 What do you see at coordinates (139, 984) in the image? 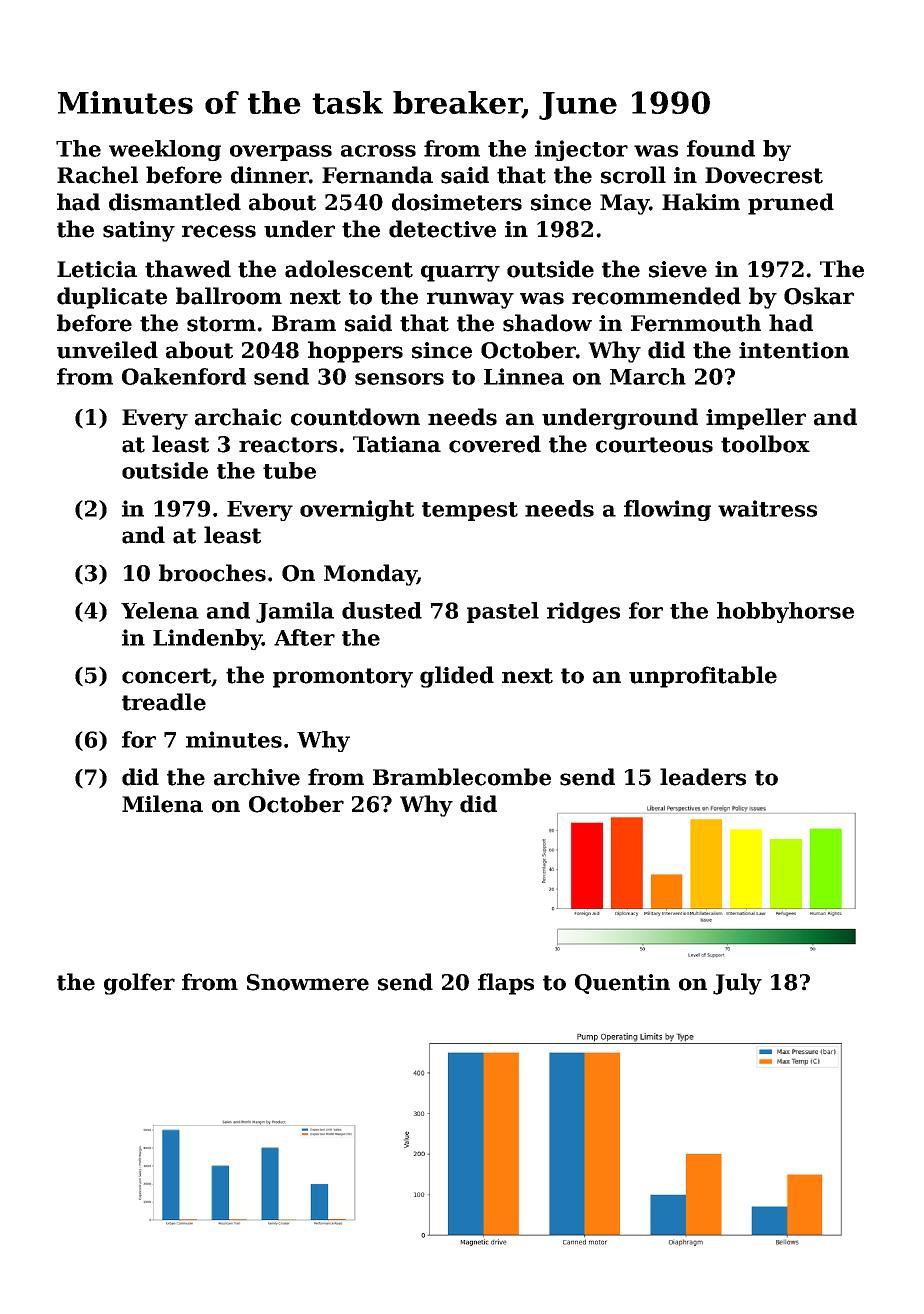
I see `golfer` at bounding box center [139, 984].
